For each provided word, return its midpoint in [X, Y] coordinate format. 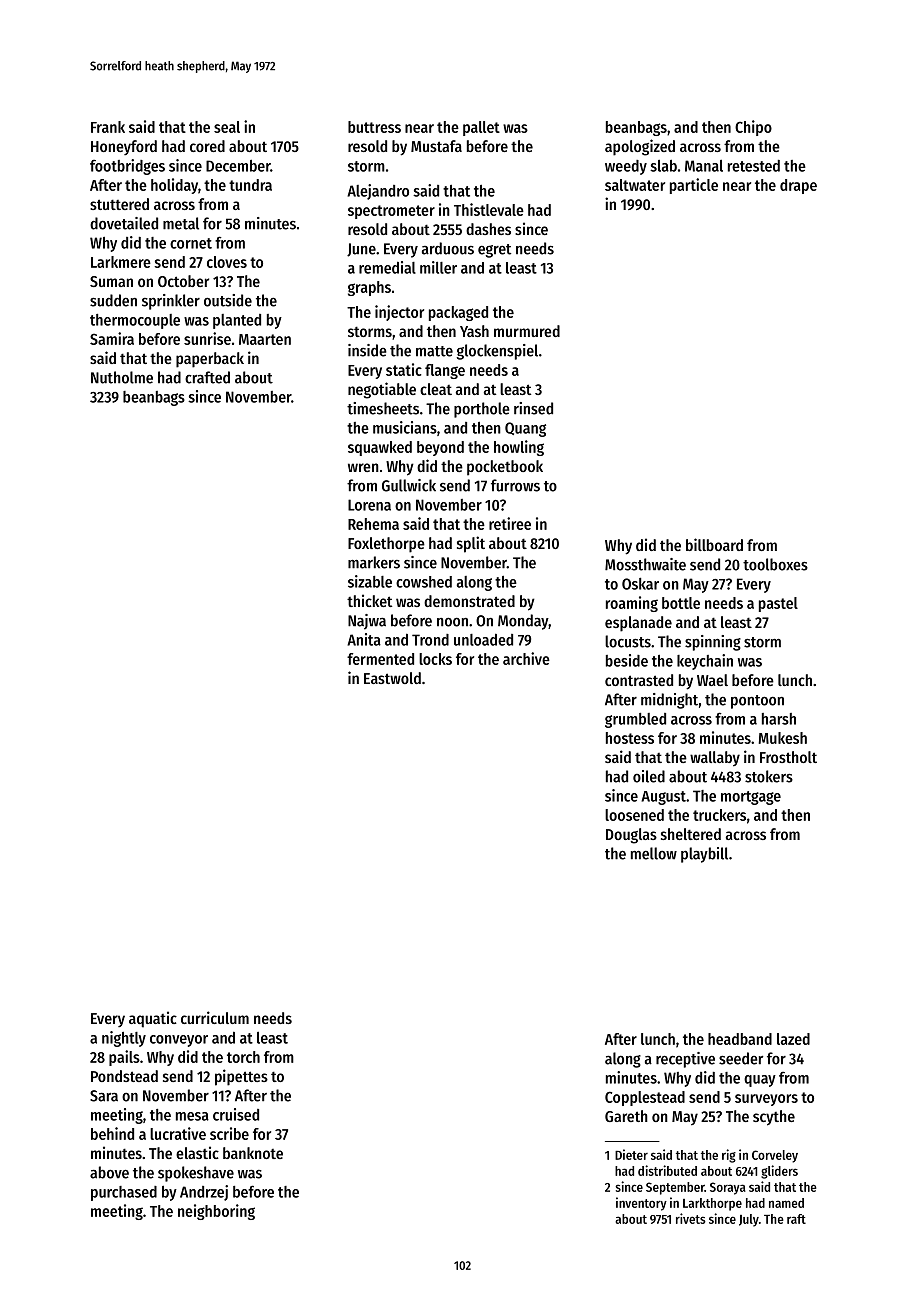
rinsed [533, 408]
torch [243, 1057]
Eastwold [392, 678]
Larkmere [121, 262]
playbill [704, 855]
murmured [527, 331]
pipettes [241, 1077]
